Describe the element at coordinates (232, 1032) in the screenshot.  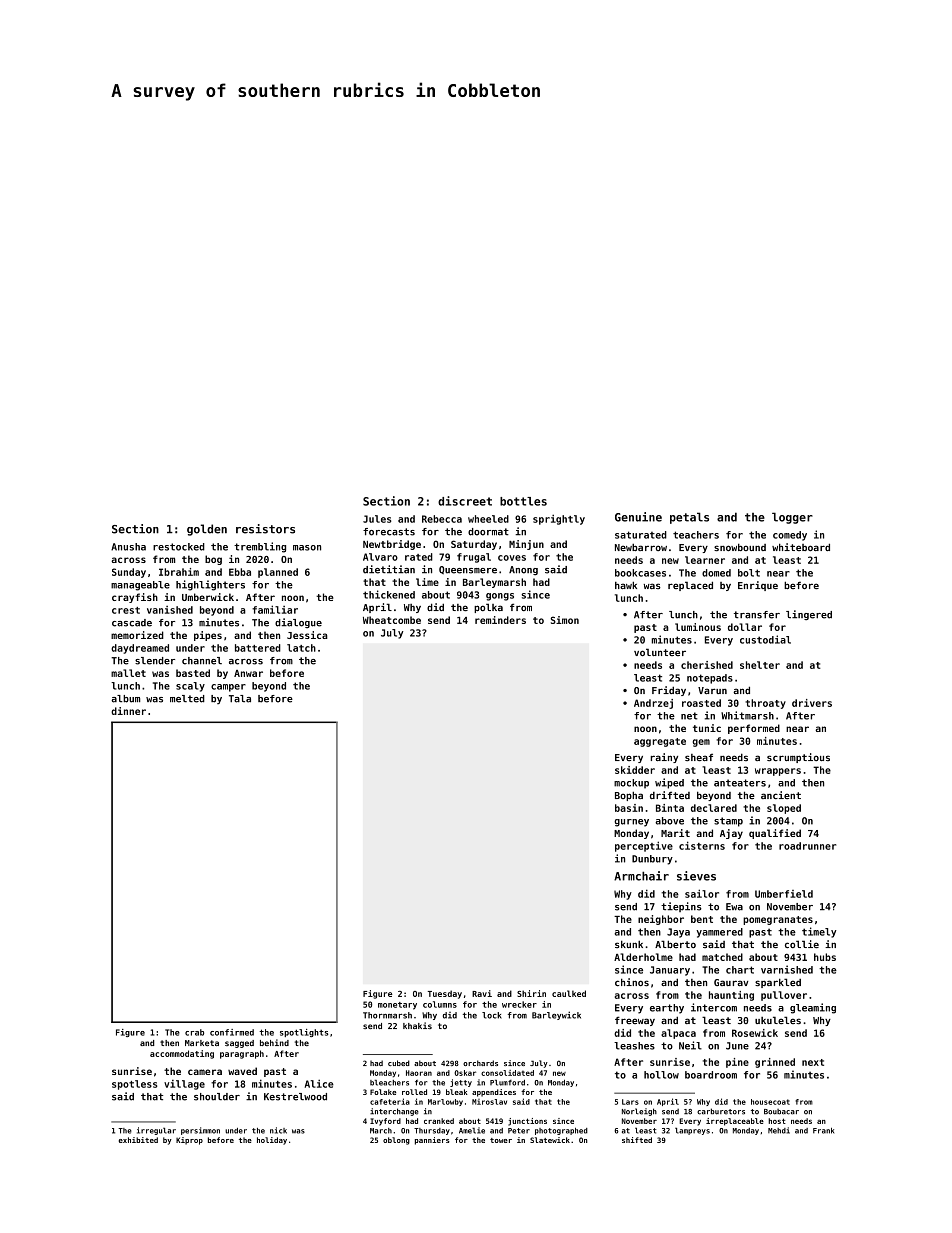
I see `confirmed` at that location.
